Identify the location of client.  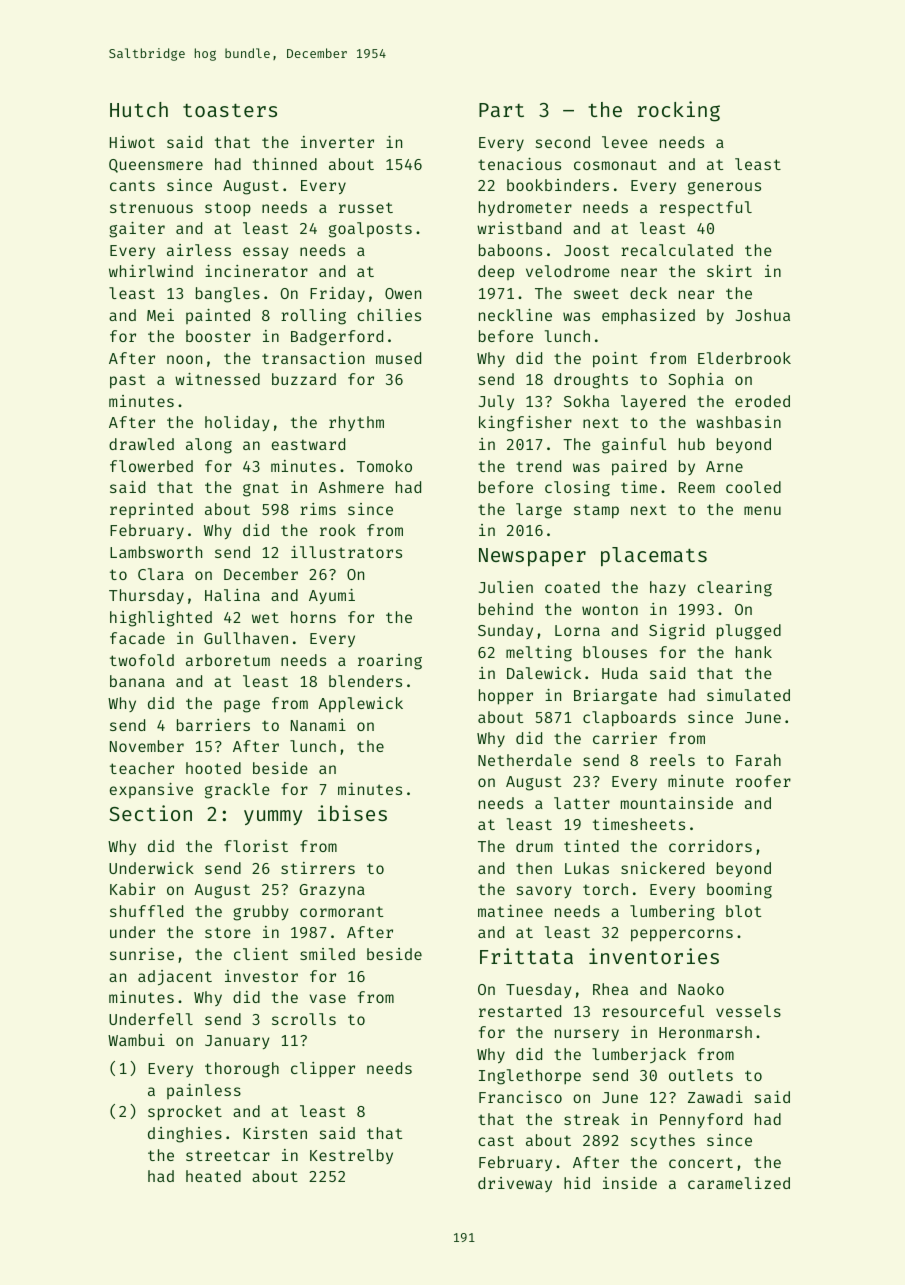
(261, 954).
